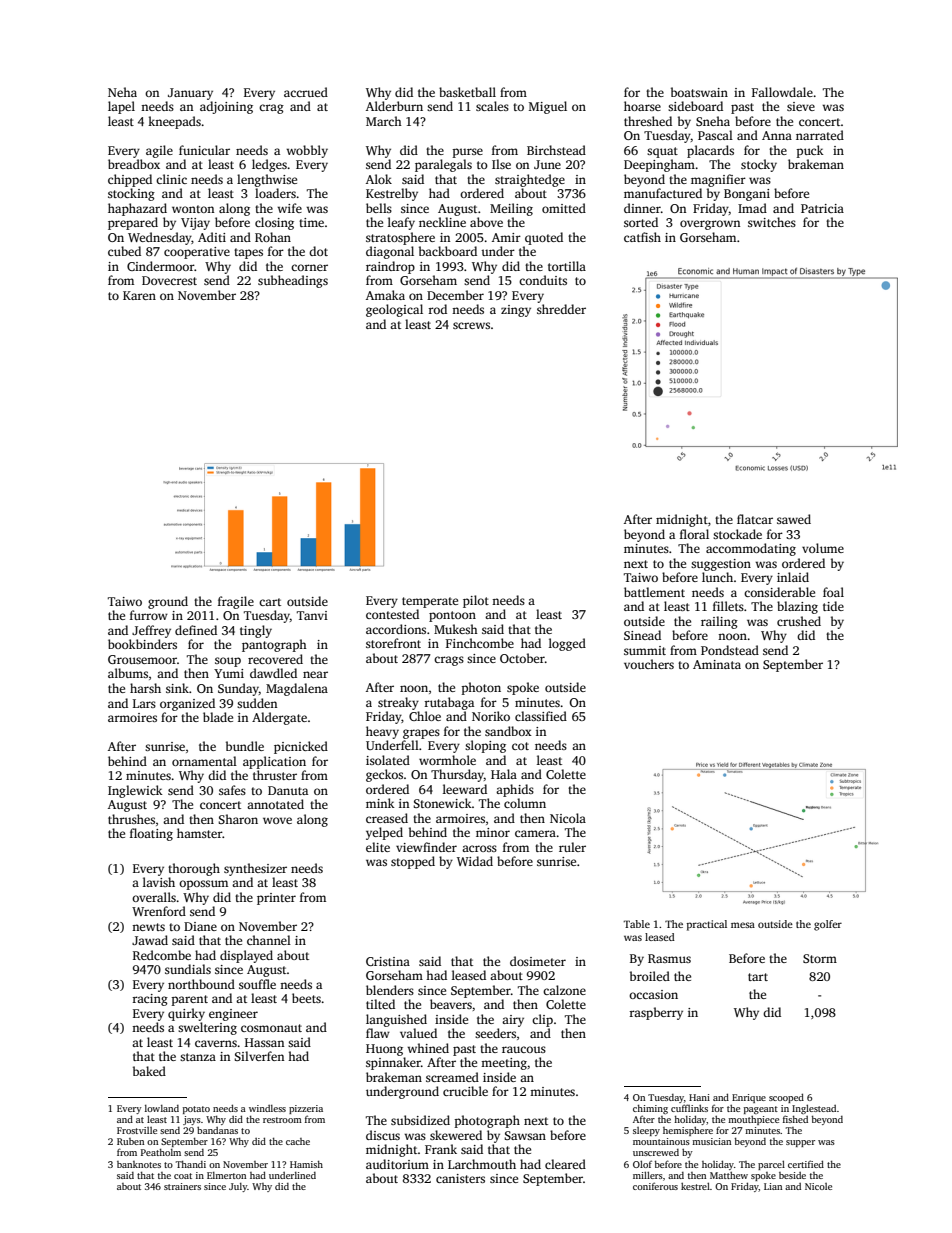 This image has width=952, height=1233. I want to click on pizzeria, so click(306, 1109).
